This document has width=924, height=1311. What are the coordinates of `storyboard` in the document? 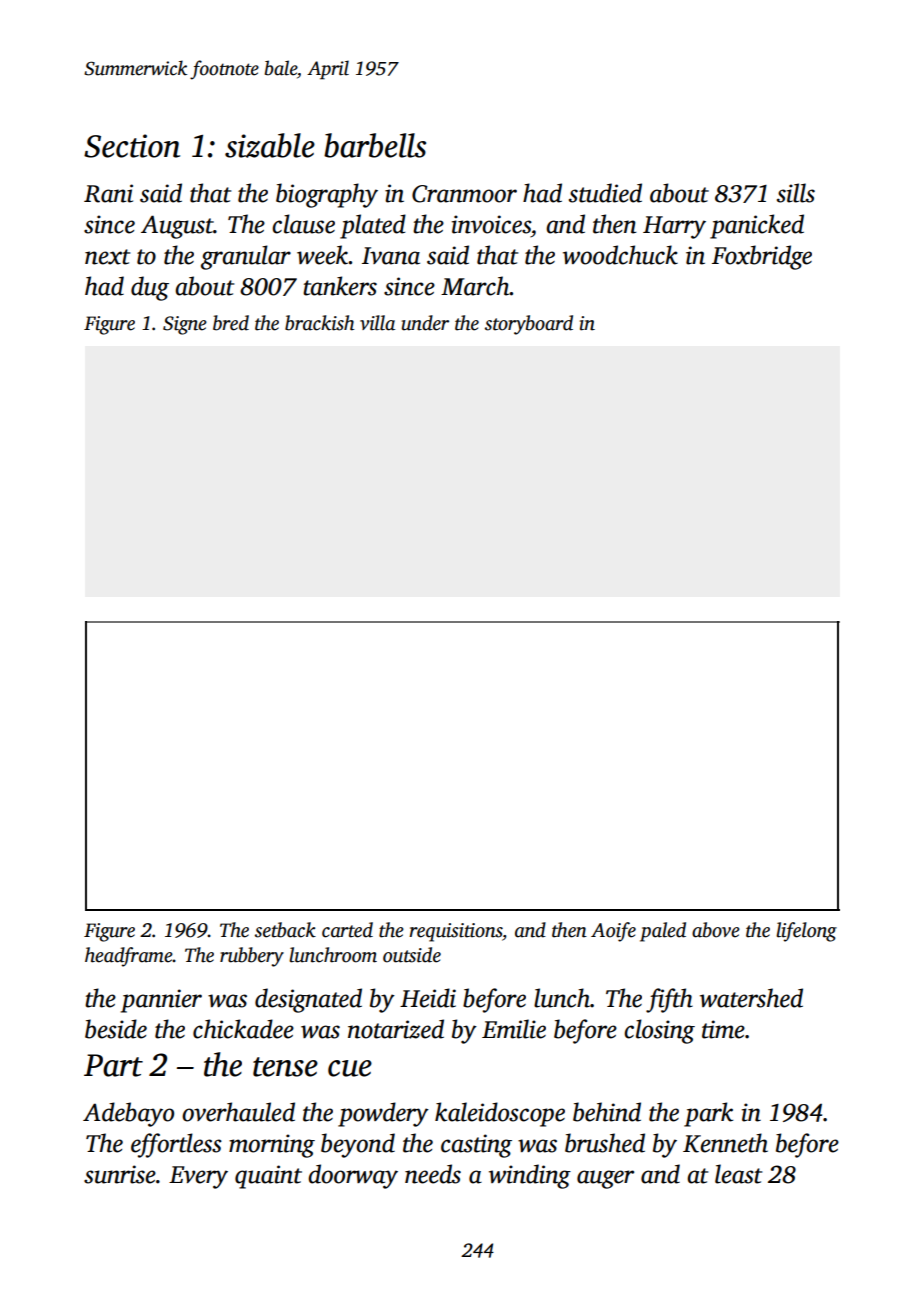 It's located at (529, 325).
